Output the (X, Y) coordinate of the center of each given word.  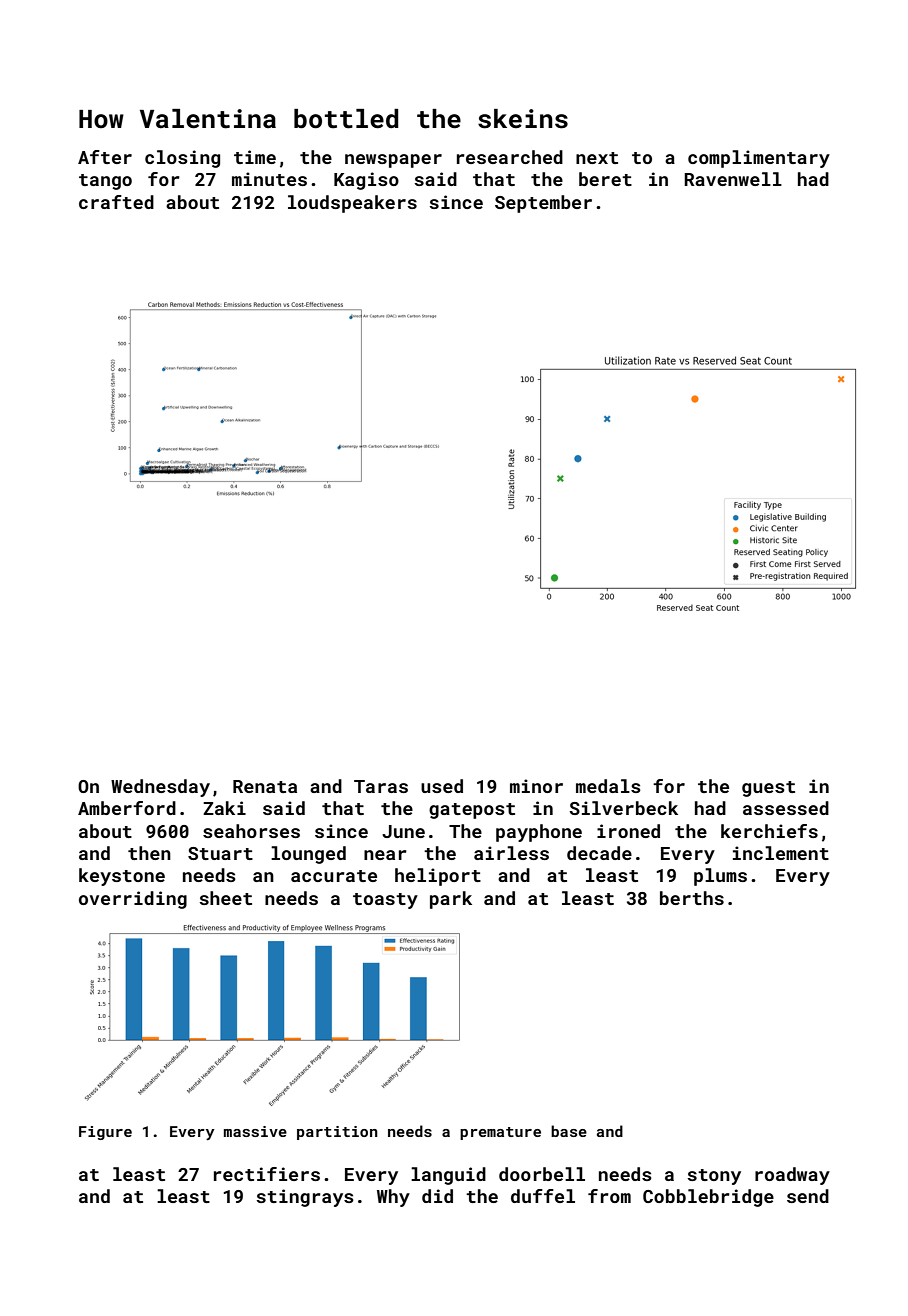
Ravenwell (733, 179)
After (105, 157)
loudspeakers (352, 204)
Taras (381, 786)
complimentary (759, 159)
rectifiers (267, 1174)
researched (510, 157)
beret (605, 179)
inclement (781, 853)
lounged (308, 855)
